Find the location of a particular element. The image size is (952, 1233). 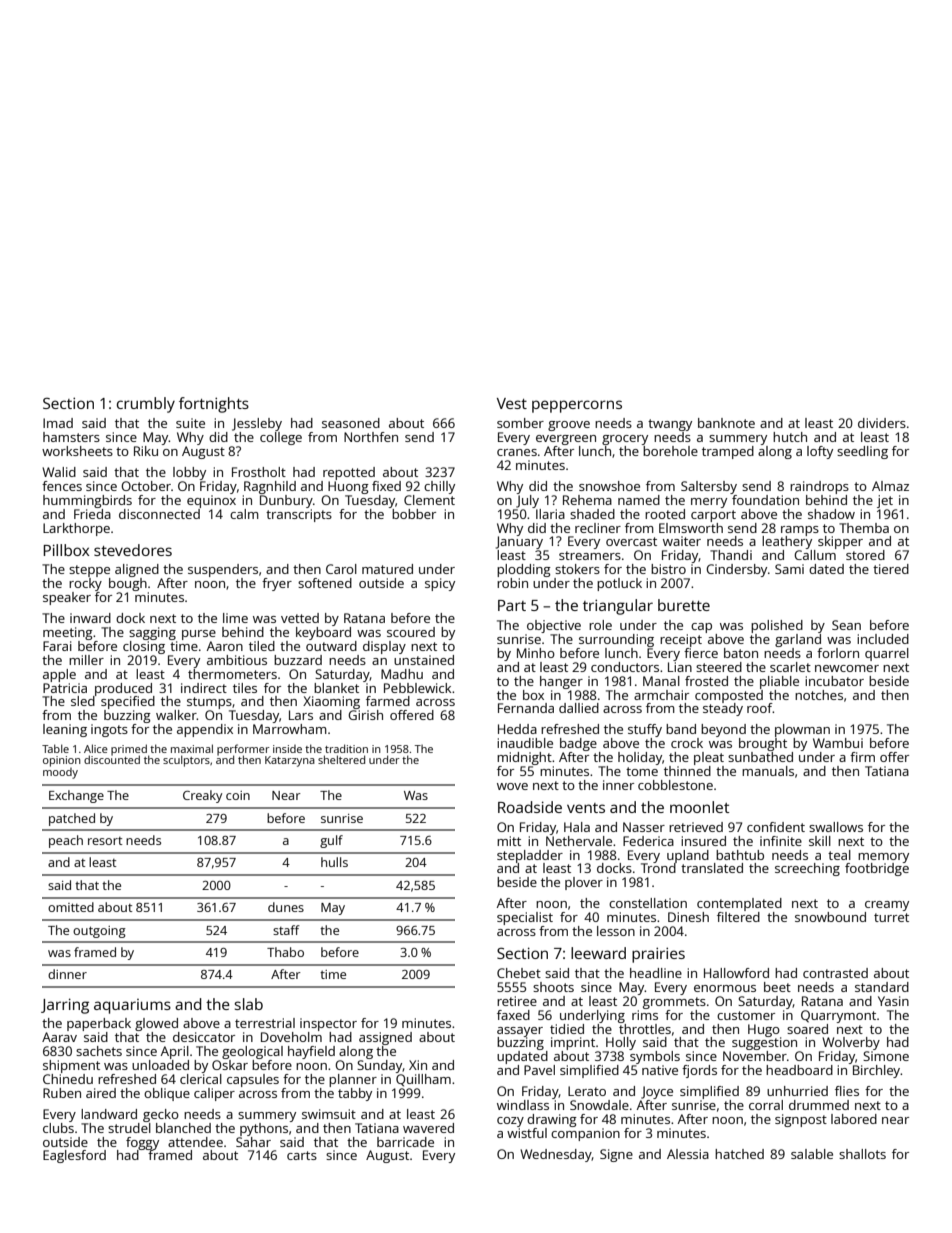

fences is located at coordinates (62, 486).
